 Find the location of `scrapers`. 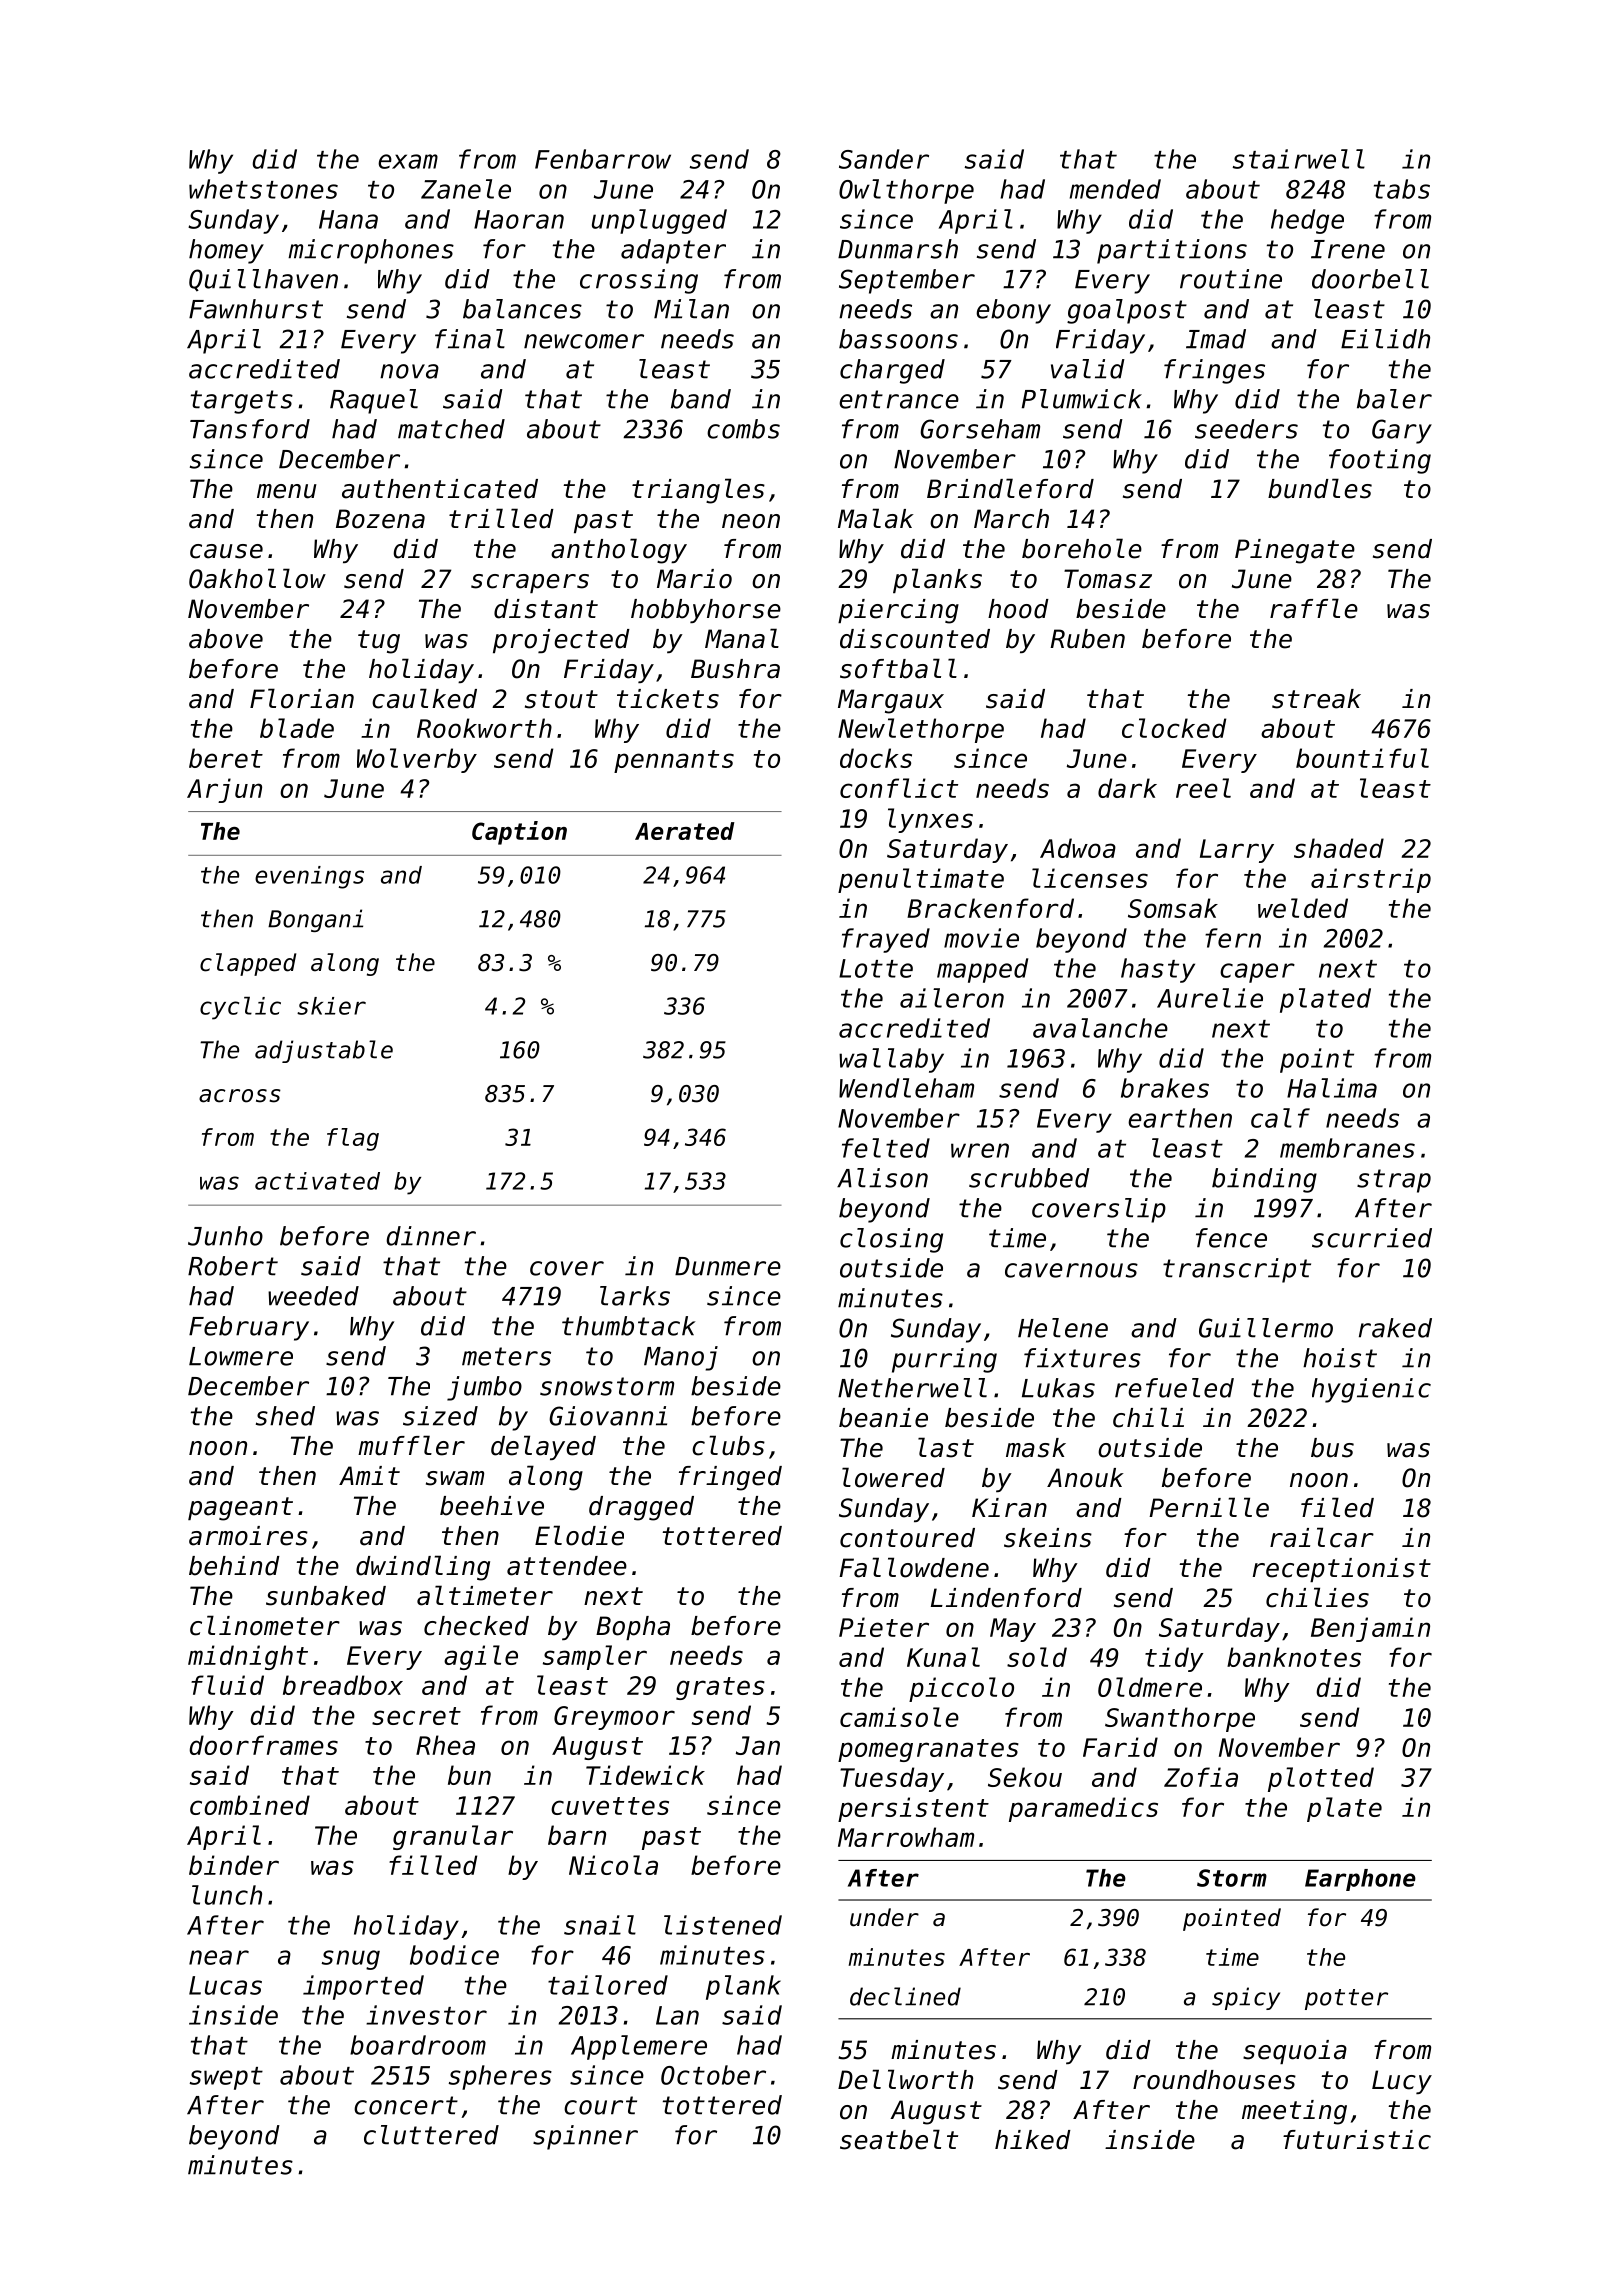

scrapers is located at coordinates (530, 583).
